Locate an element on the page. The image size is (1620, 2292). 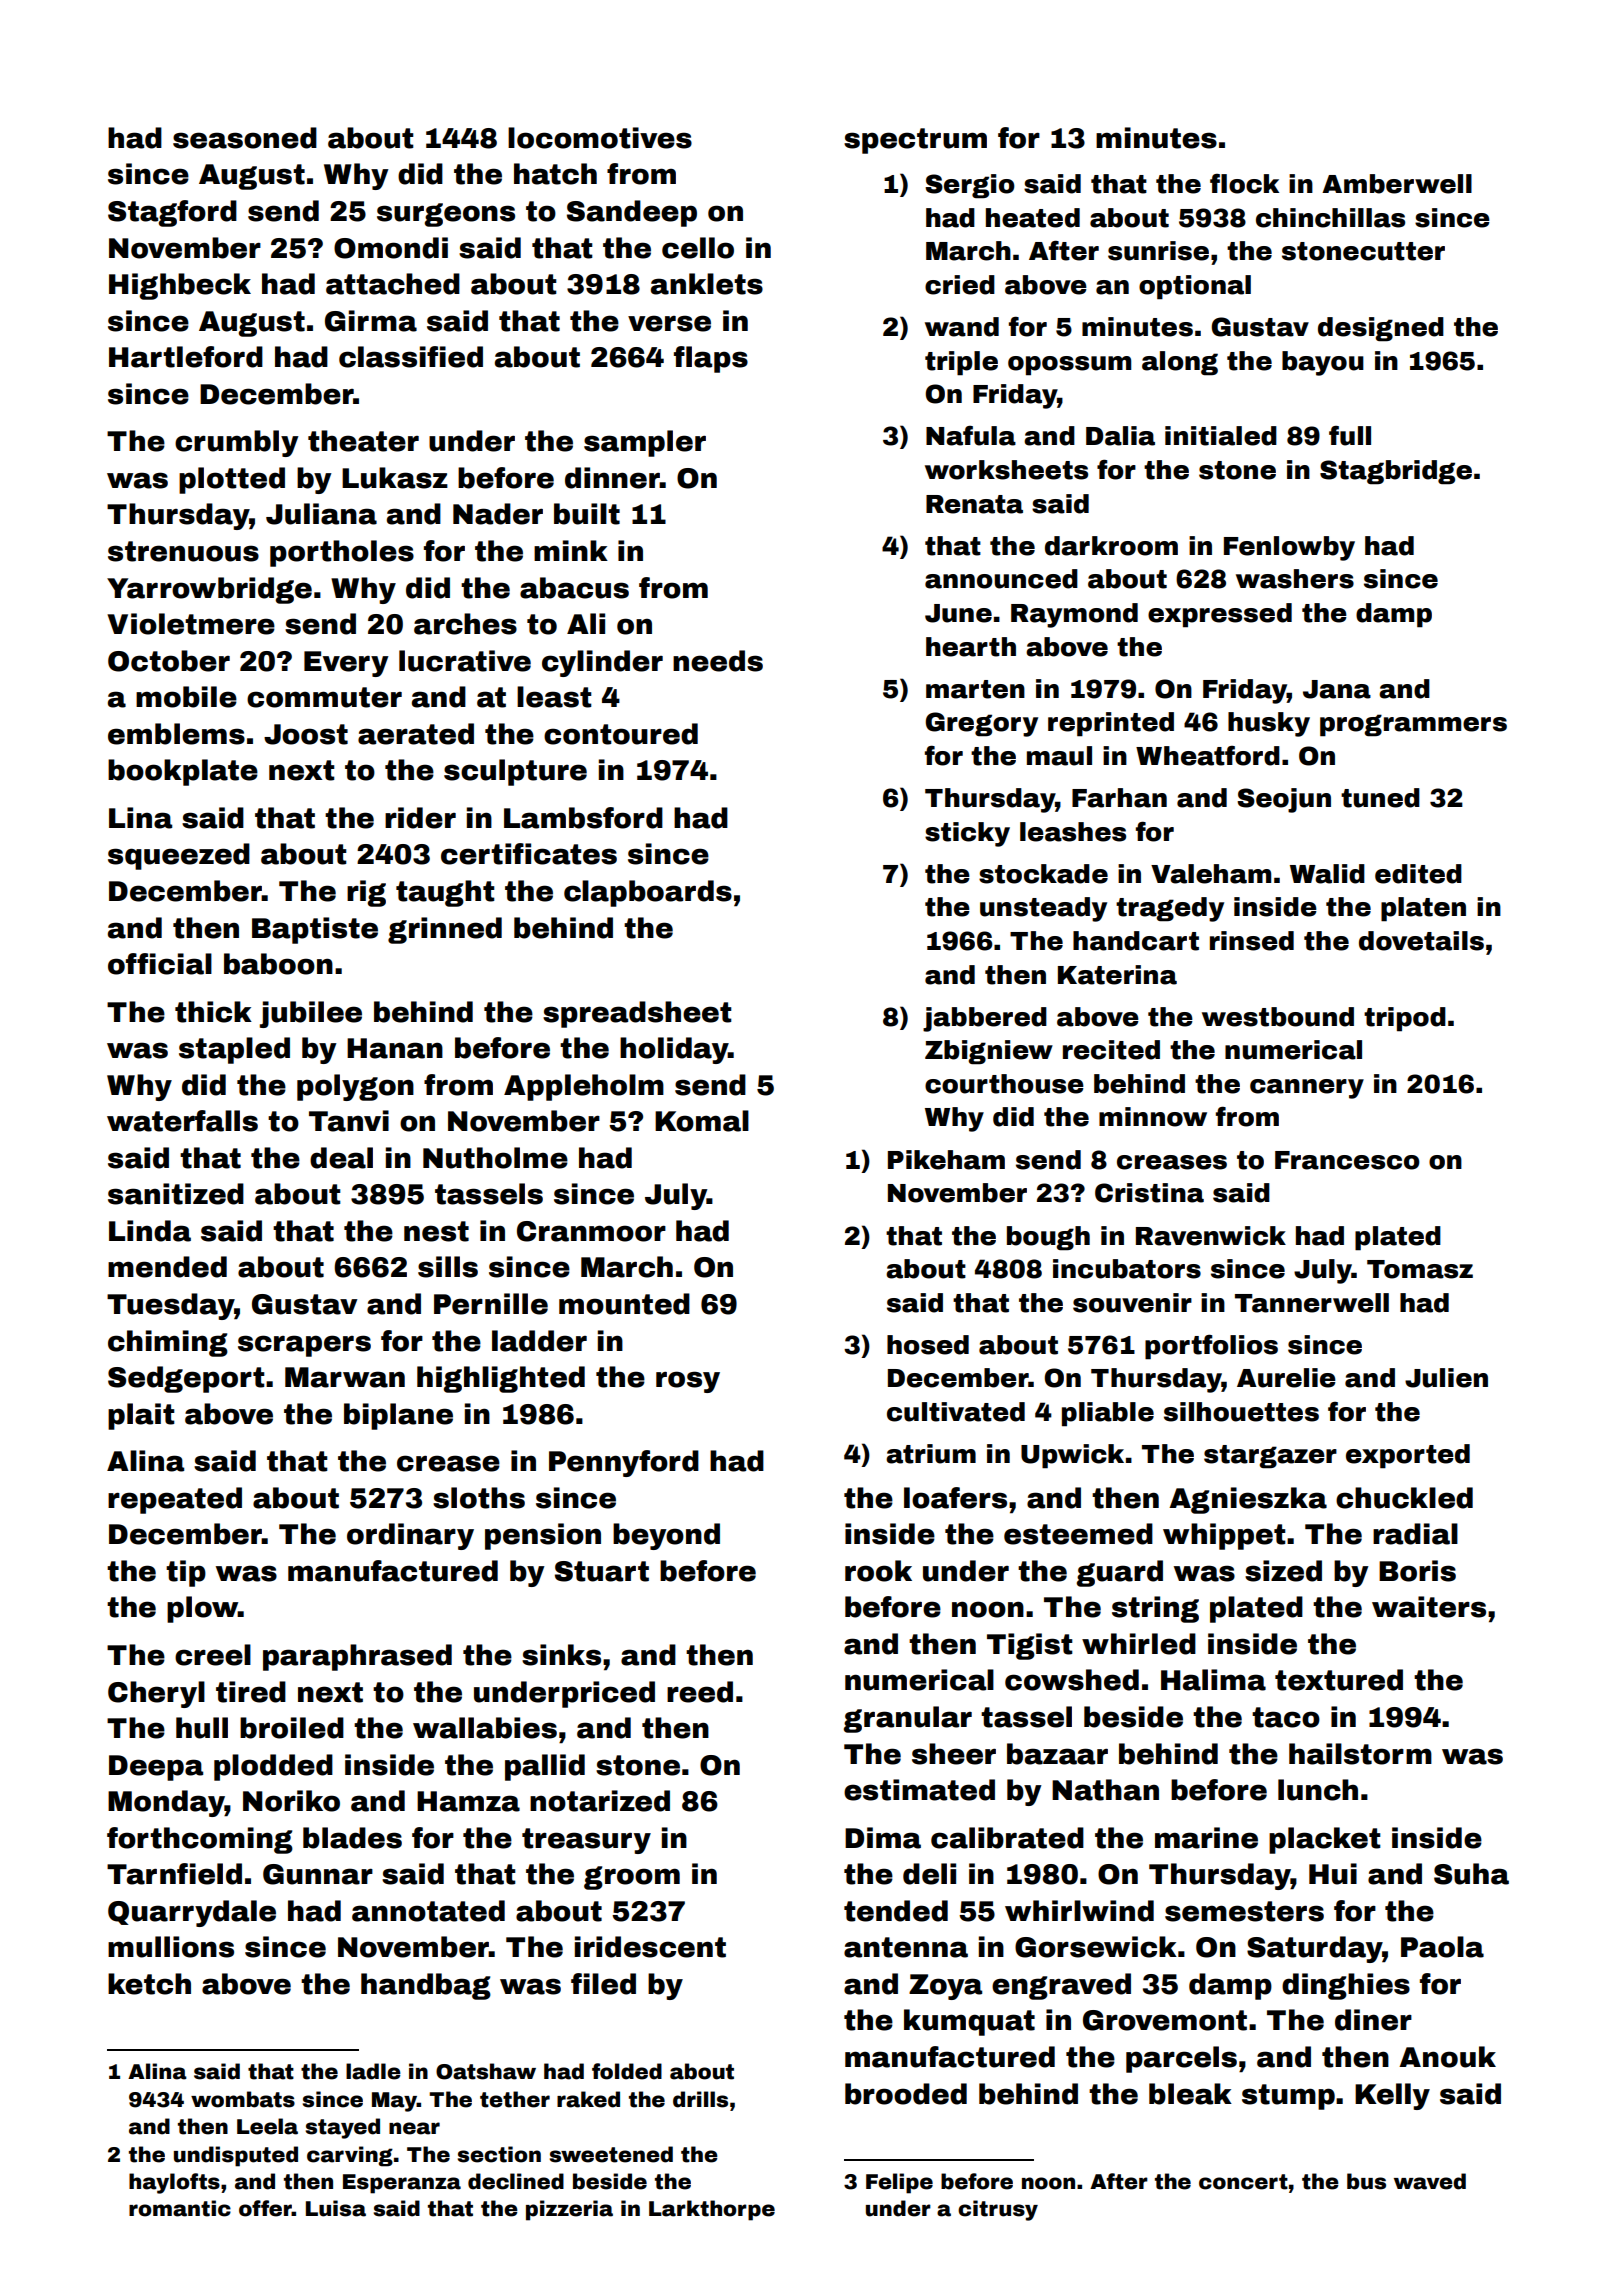
stargazer is located at coordinates (1270, 1457).
